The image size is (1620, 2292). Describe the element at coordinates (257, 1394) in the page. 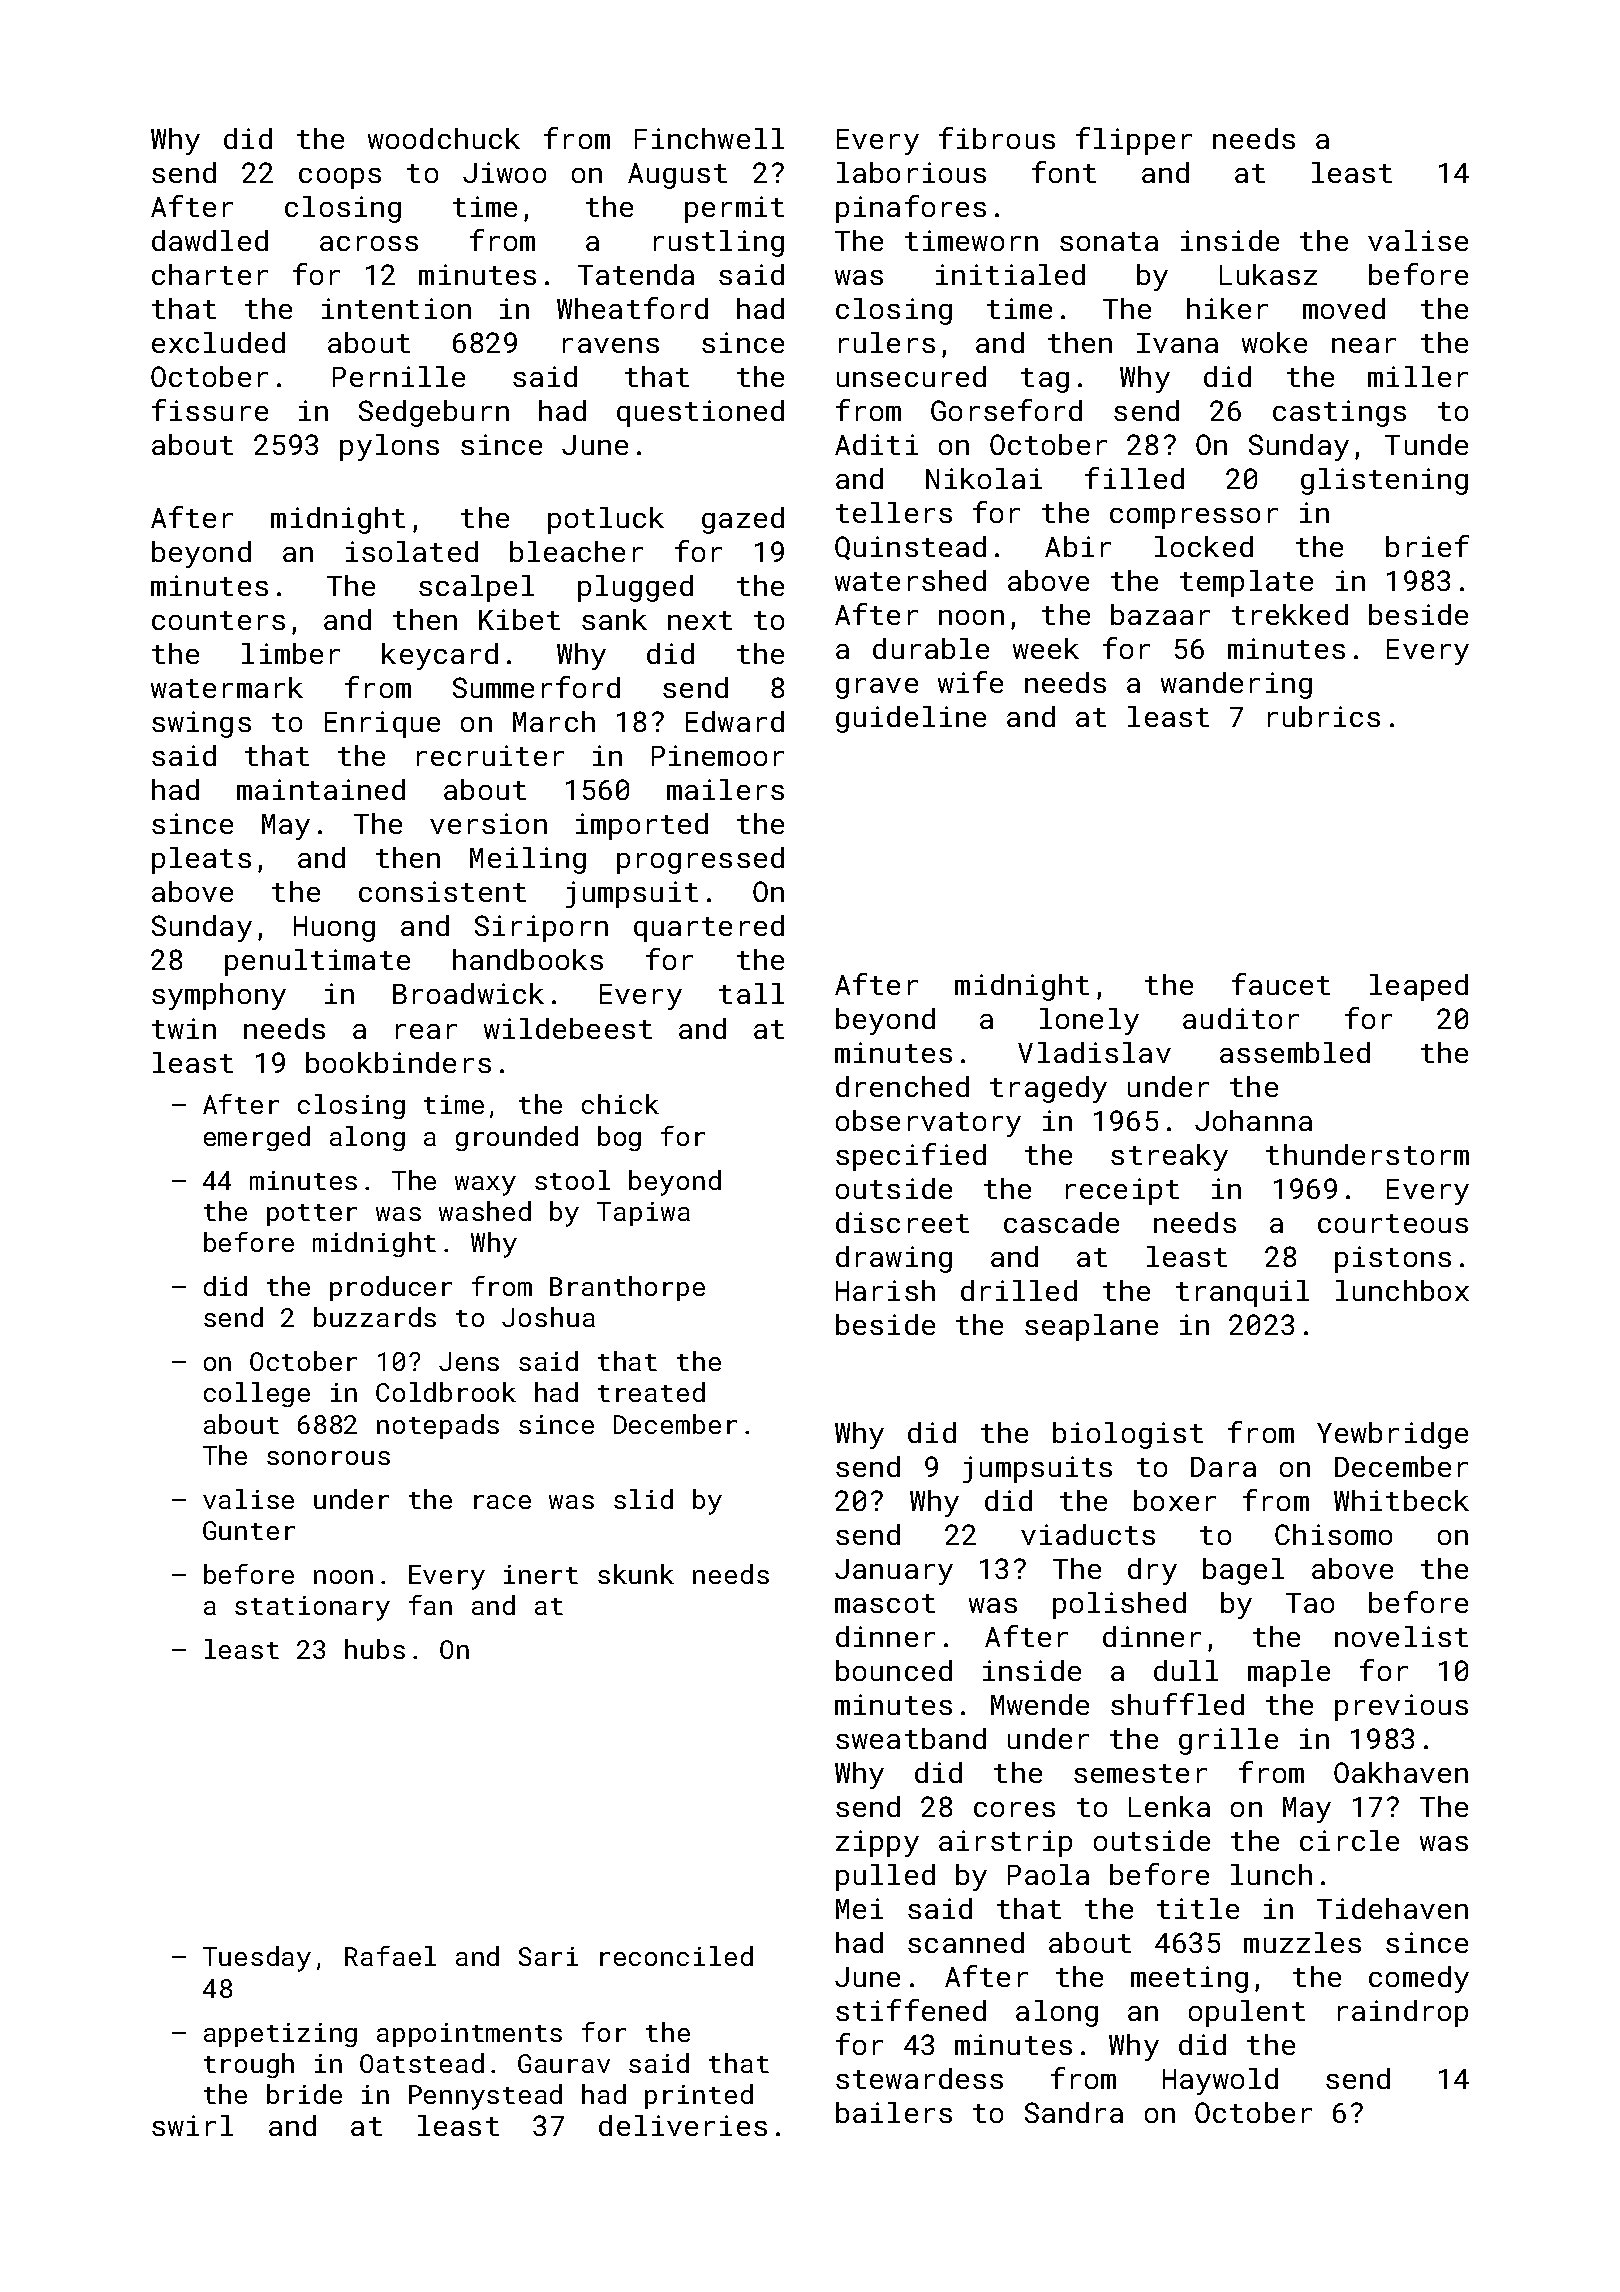

I see `college` at that location.
